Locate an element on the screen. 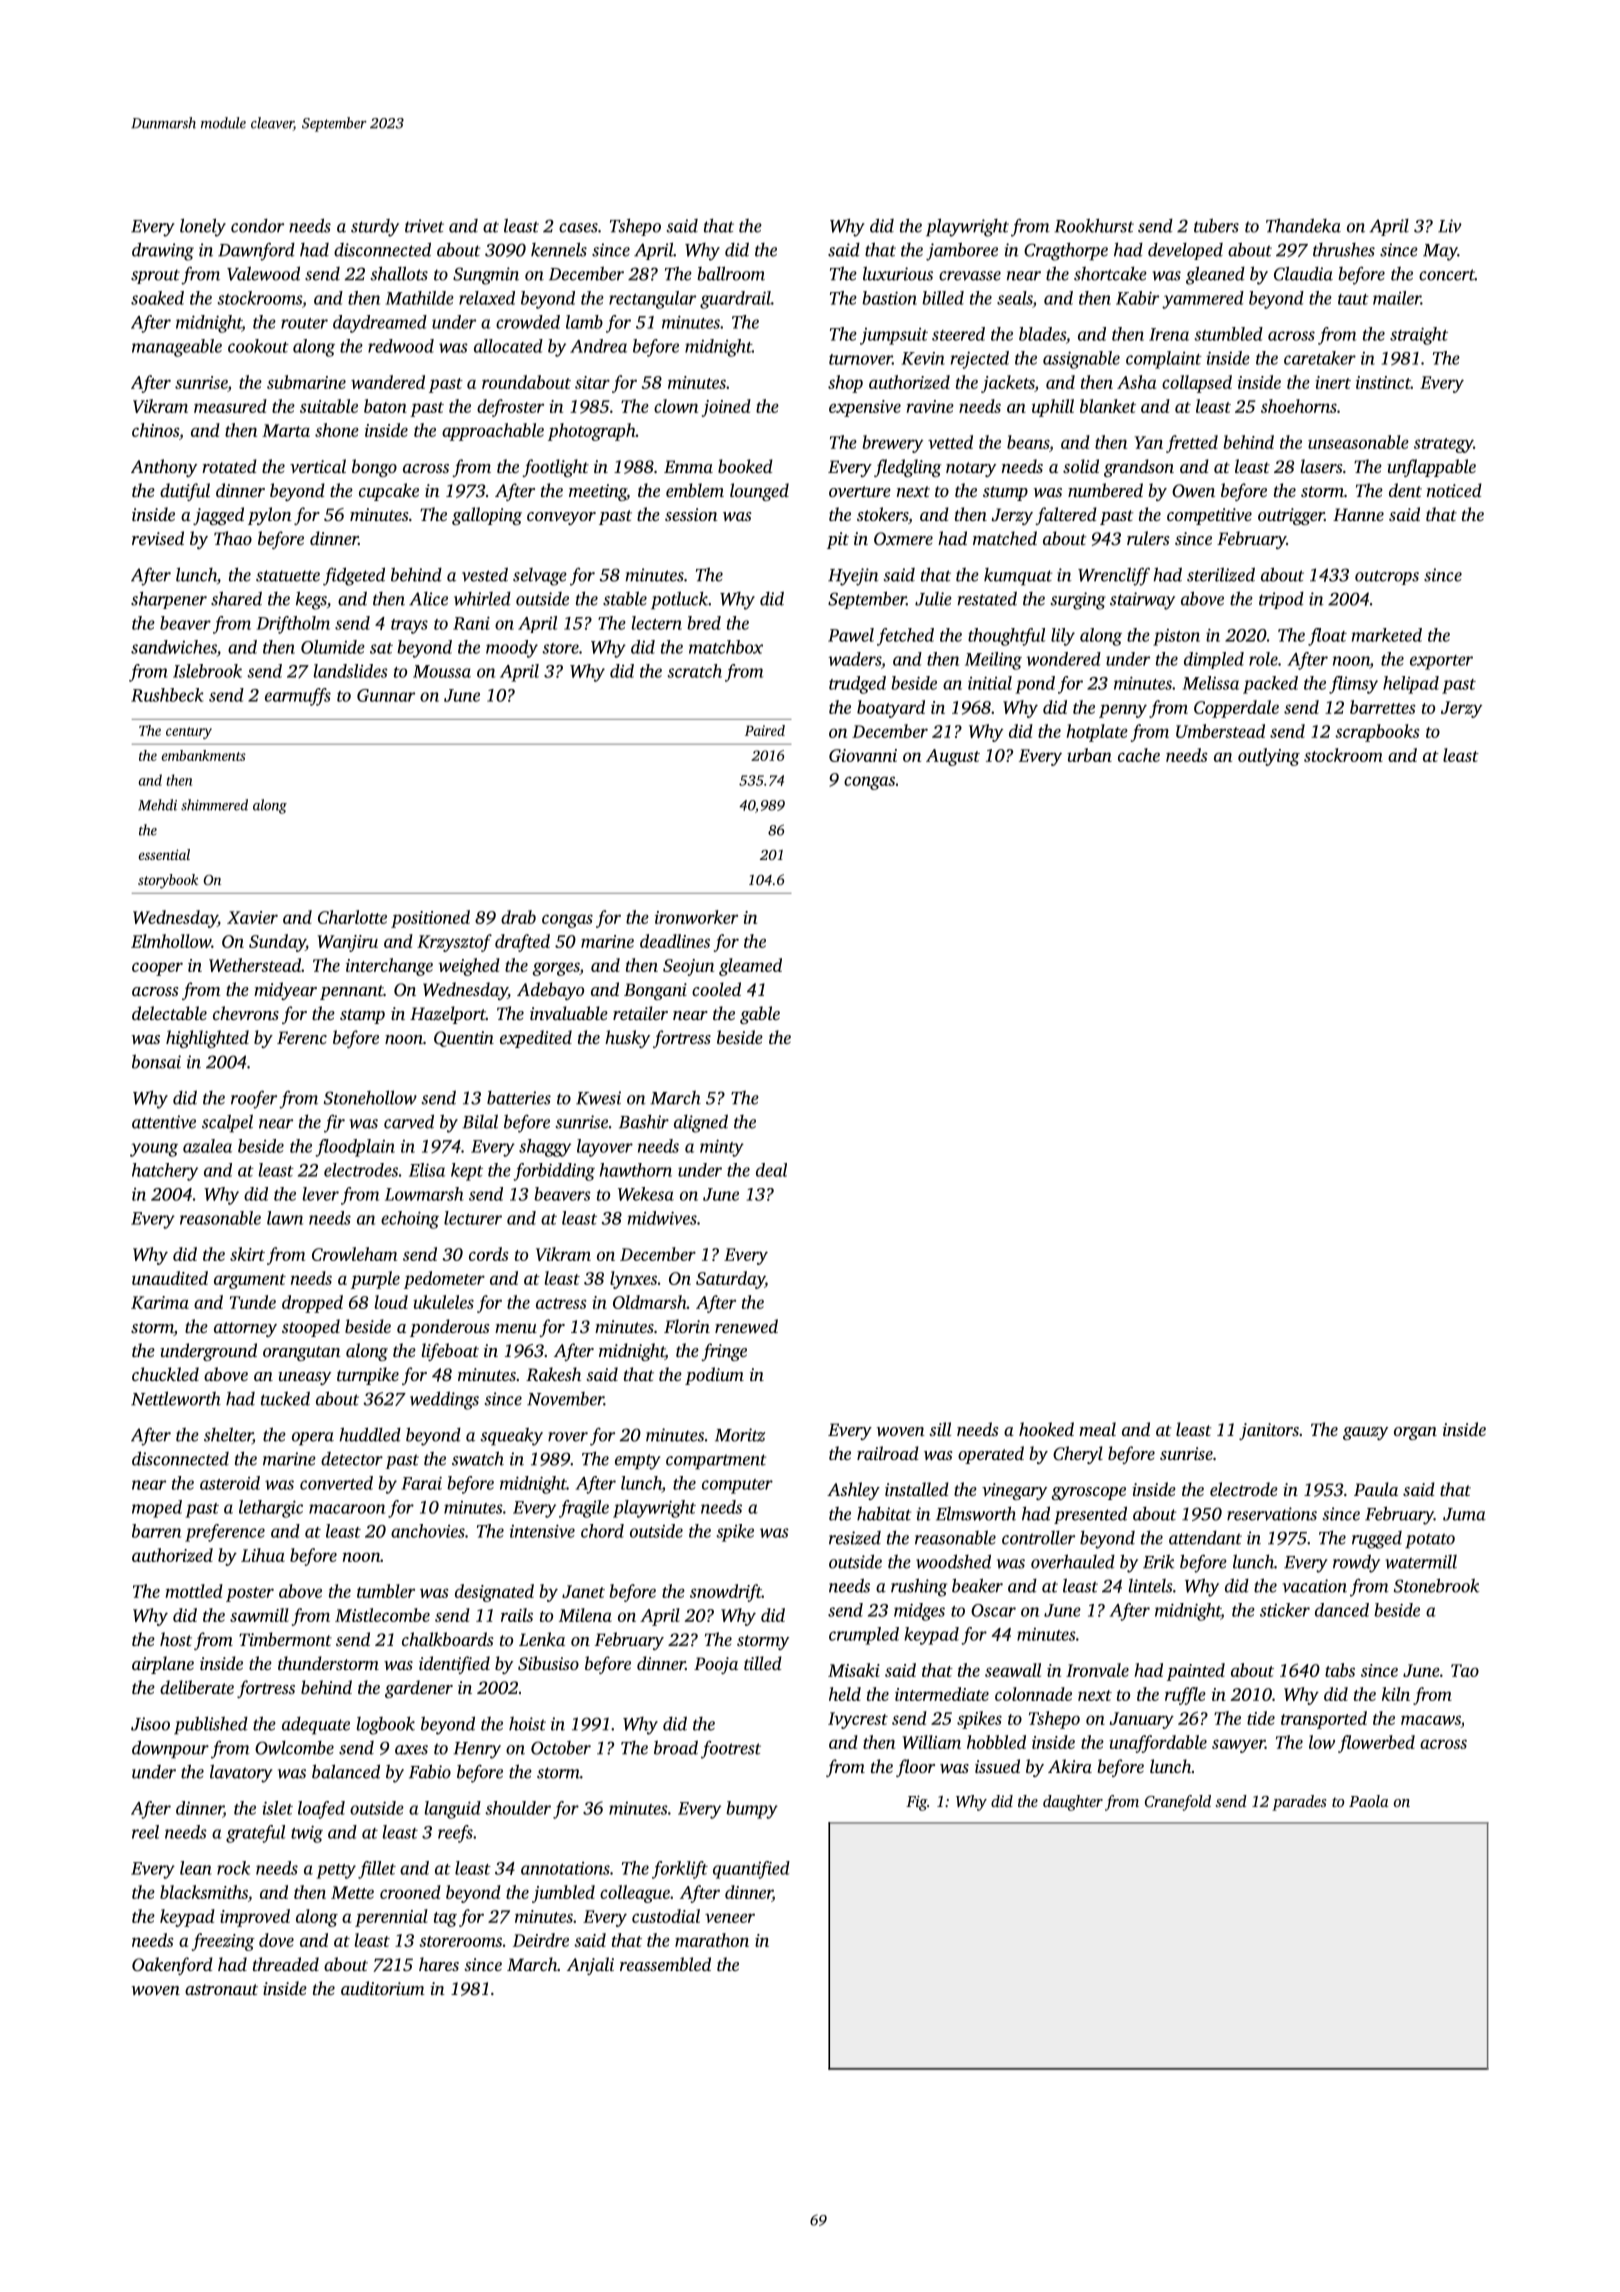  ballroom is located at coordinates (731, 273).
